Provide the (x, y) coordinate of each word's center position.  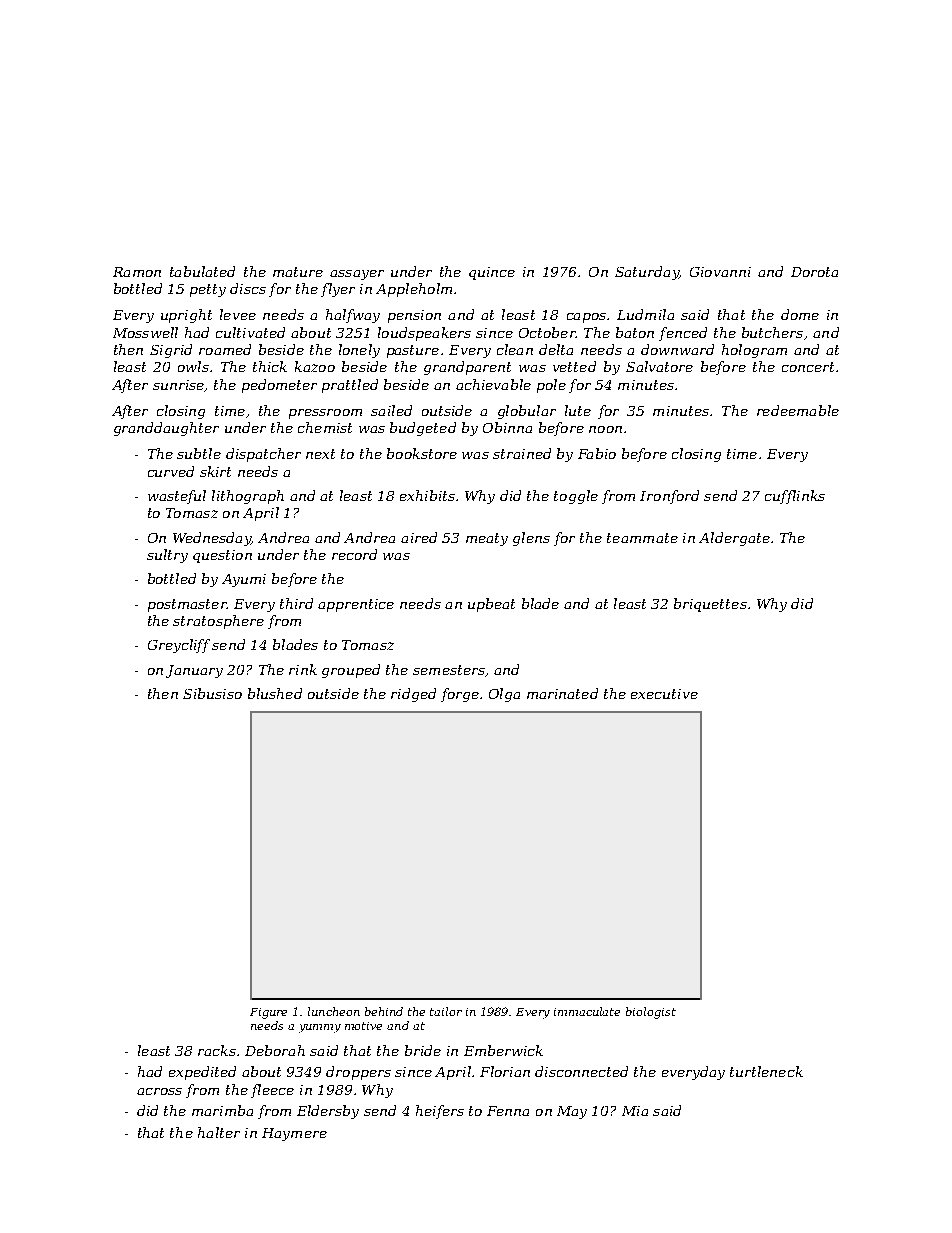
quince (492, 273)
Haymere (294, 1134)
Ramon (137, 272)
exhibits (427, 495)
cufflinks (795, 497)
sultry (167, 556)
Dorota (814, 272)
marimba (222, 1110)
